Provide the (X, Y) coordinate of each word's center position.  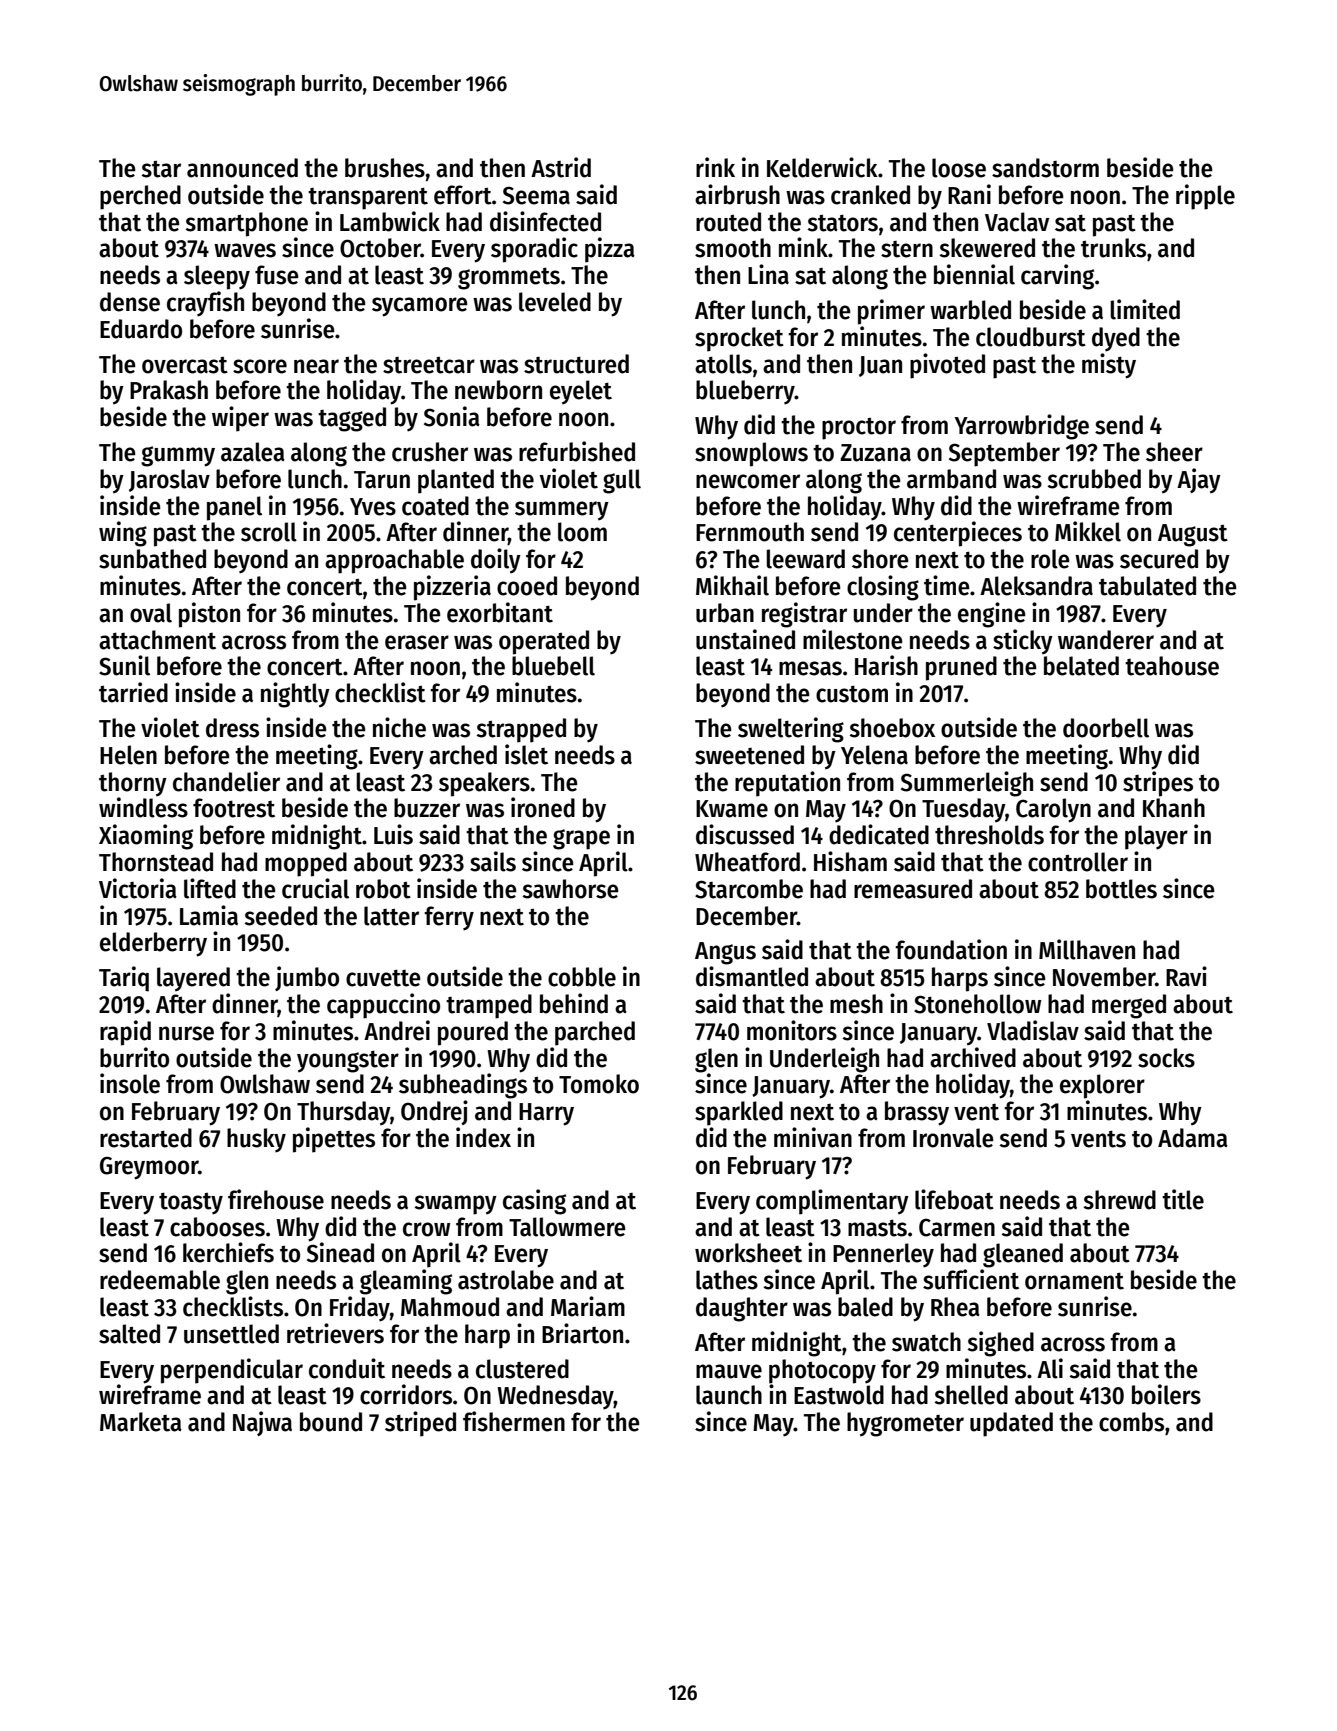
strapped (521, 730)
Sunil (124, 665)
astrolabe (506, 1280)
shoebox (892, 728)
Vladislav (1033, 1030)
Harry (546, 1114)
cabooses (217, 1227)
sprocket (739, 339)
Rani (969, 194)
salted (129, 1334)
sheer (1174, 452)
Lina (768, 274)
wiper (240, 419)
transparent (368, 198)
